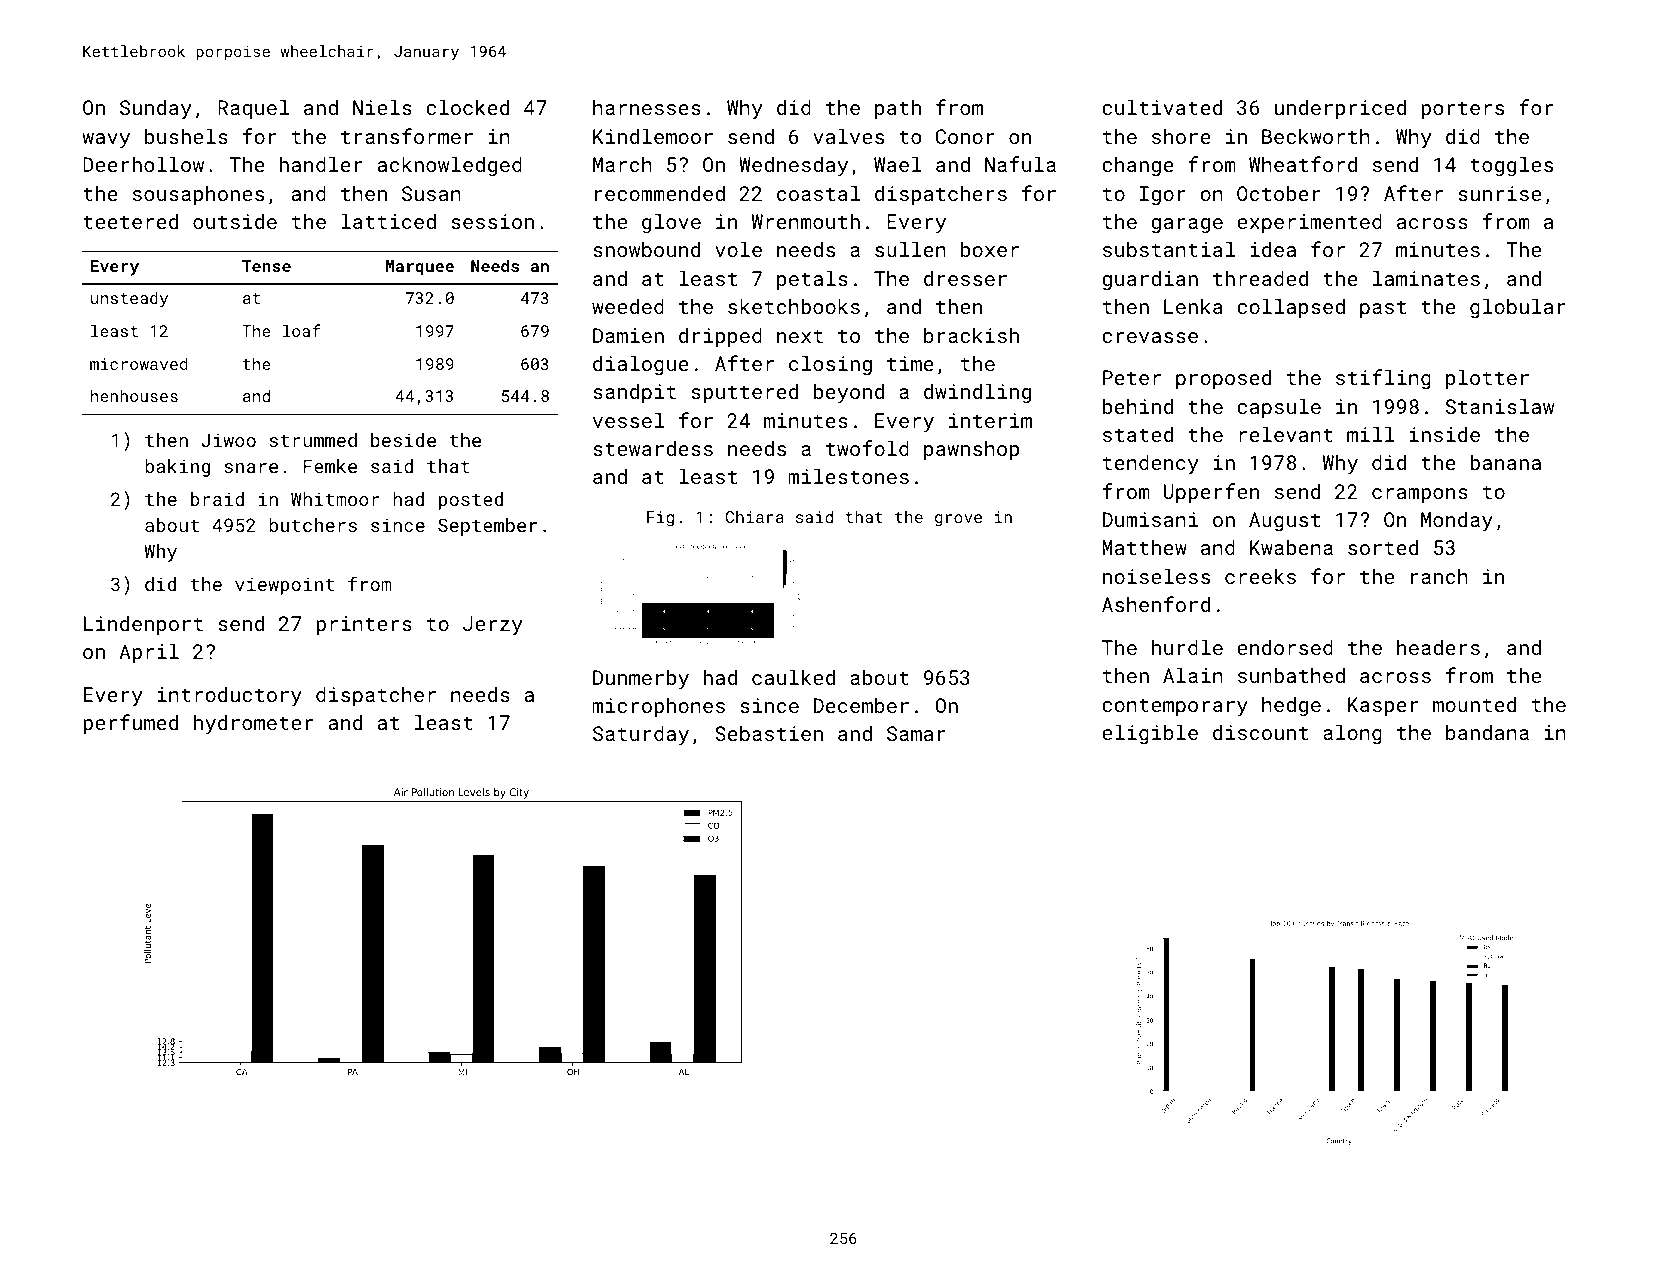  I want to click on porters, so click(1462, 110).
